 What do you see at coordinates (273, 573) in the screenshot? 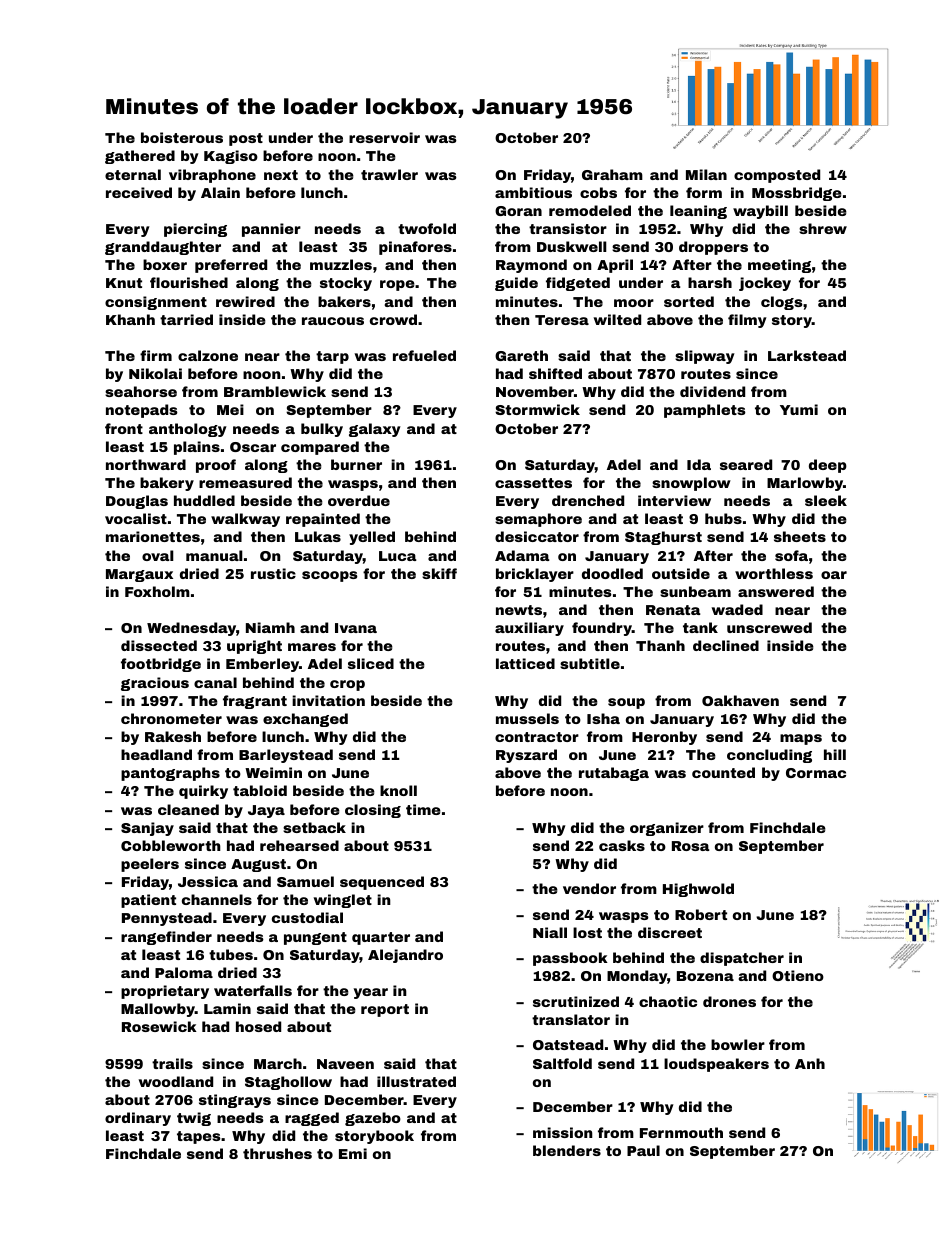
I see `rustic` at bounding box center [273, 573].
